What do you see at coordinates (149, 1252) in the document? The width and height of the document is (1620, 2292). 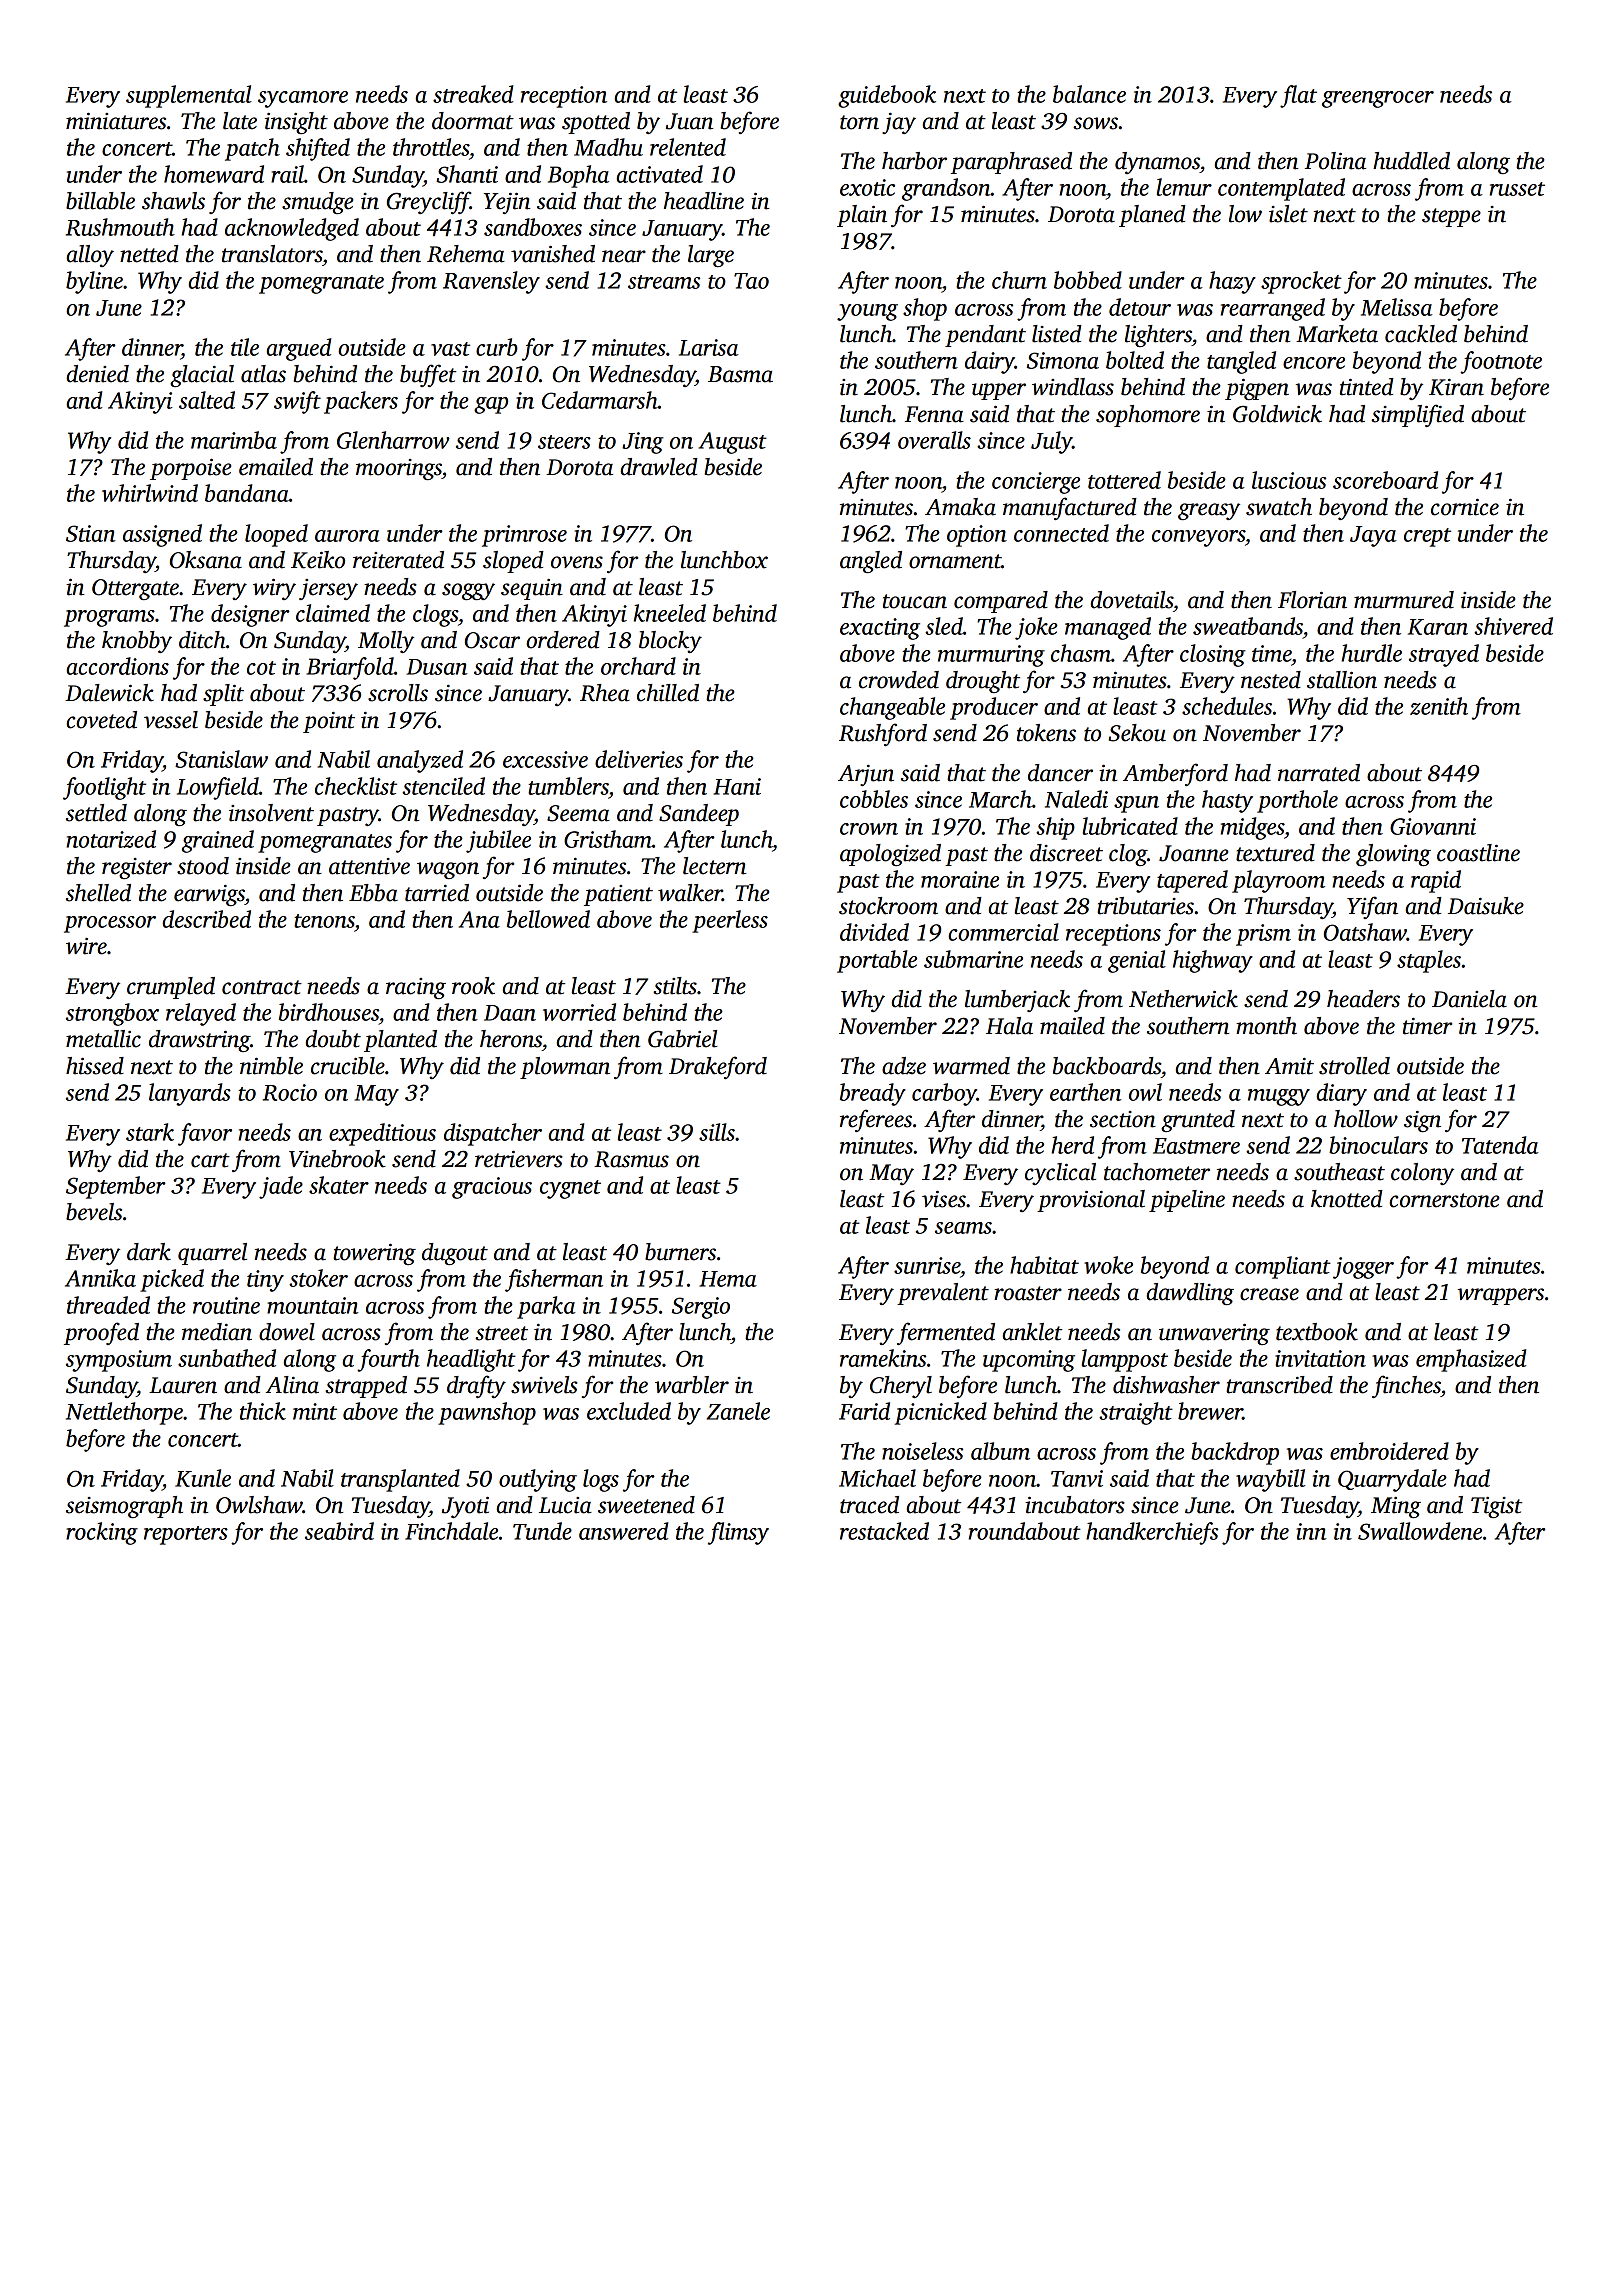 I see `dark` at bounding box center [149, 1252].
